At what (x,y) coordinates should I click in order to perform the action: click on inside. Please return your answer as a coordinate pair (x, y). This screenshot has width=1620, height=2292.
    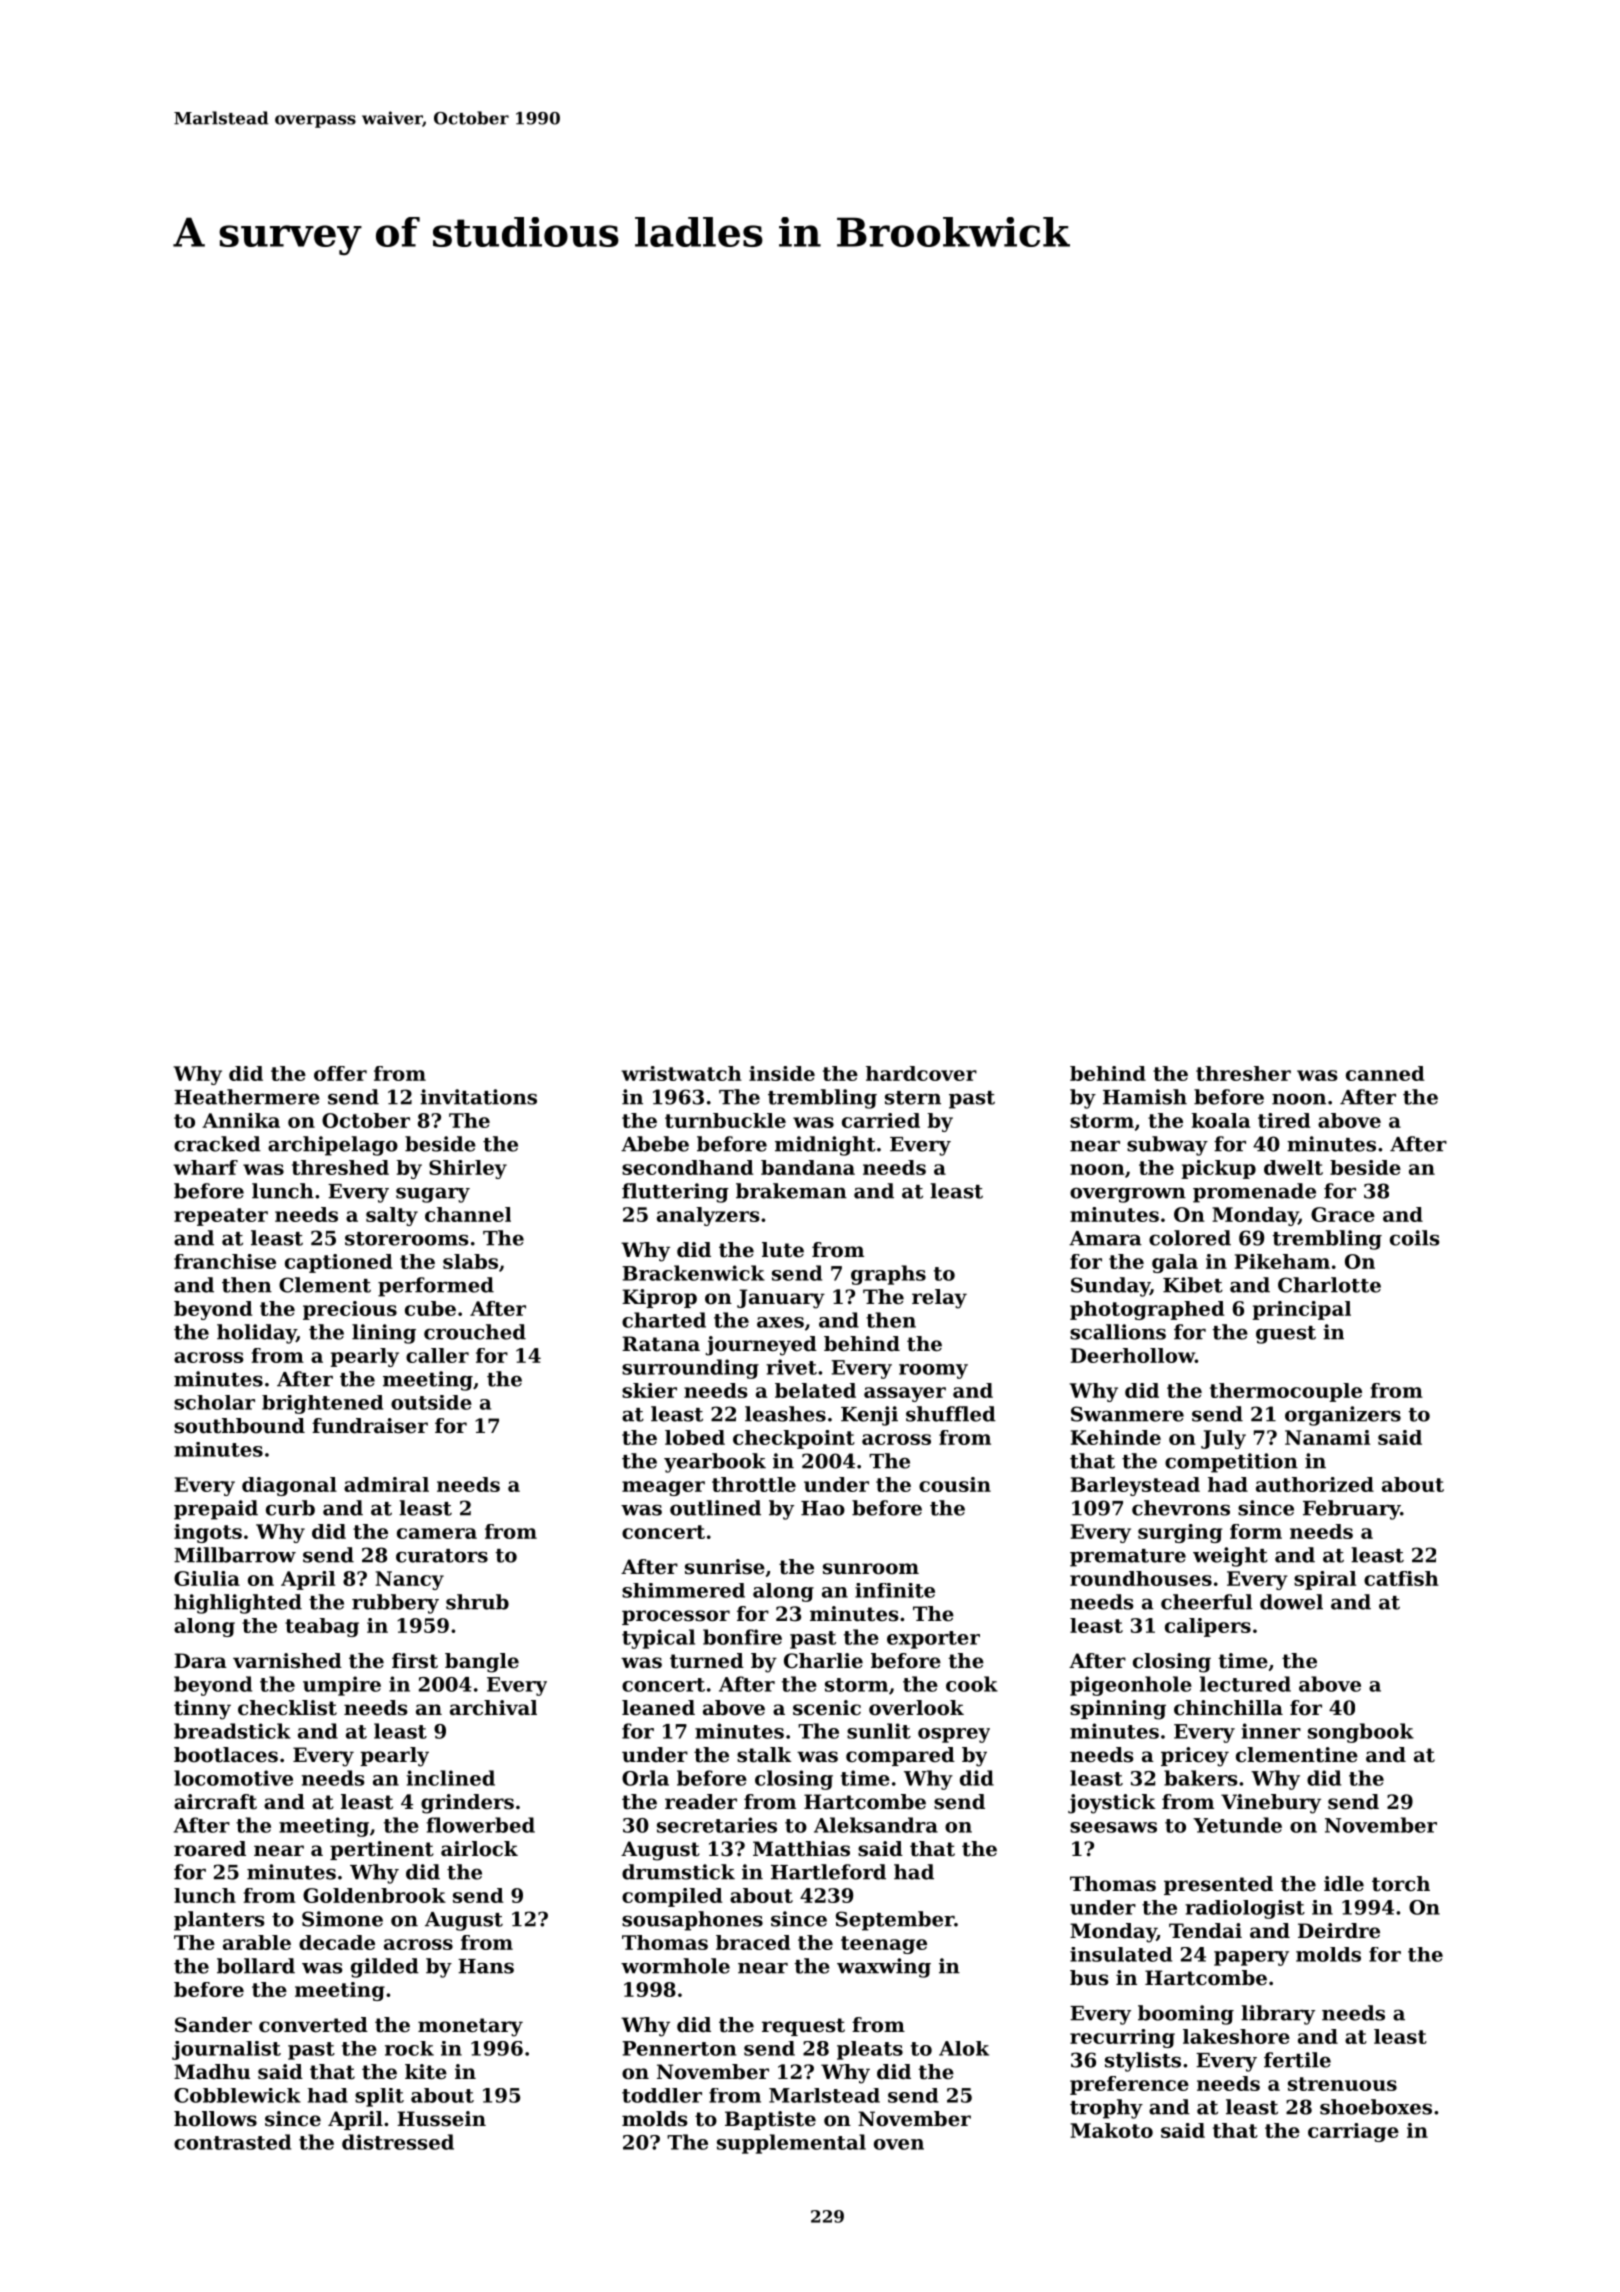
    Looking at the image, I should click on (782, 1073).
